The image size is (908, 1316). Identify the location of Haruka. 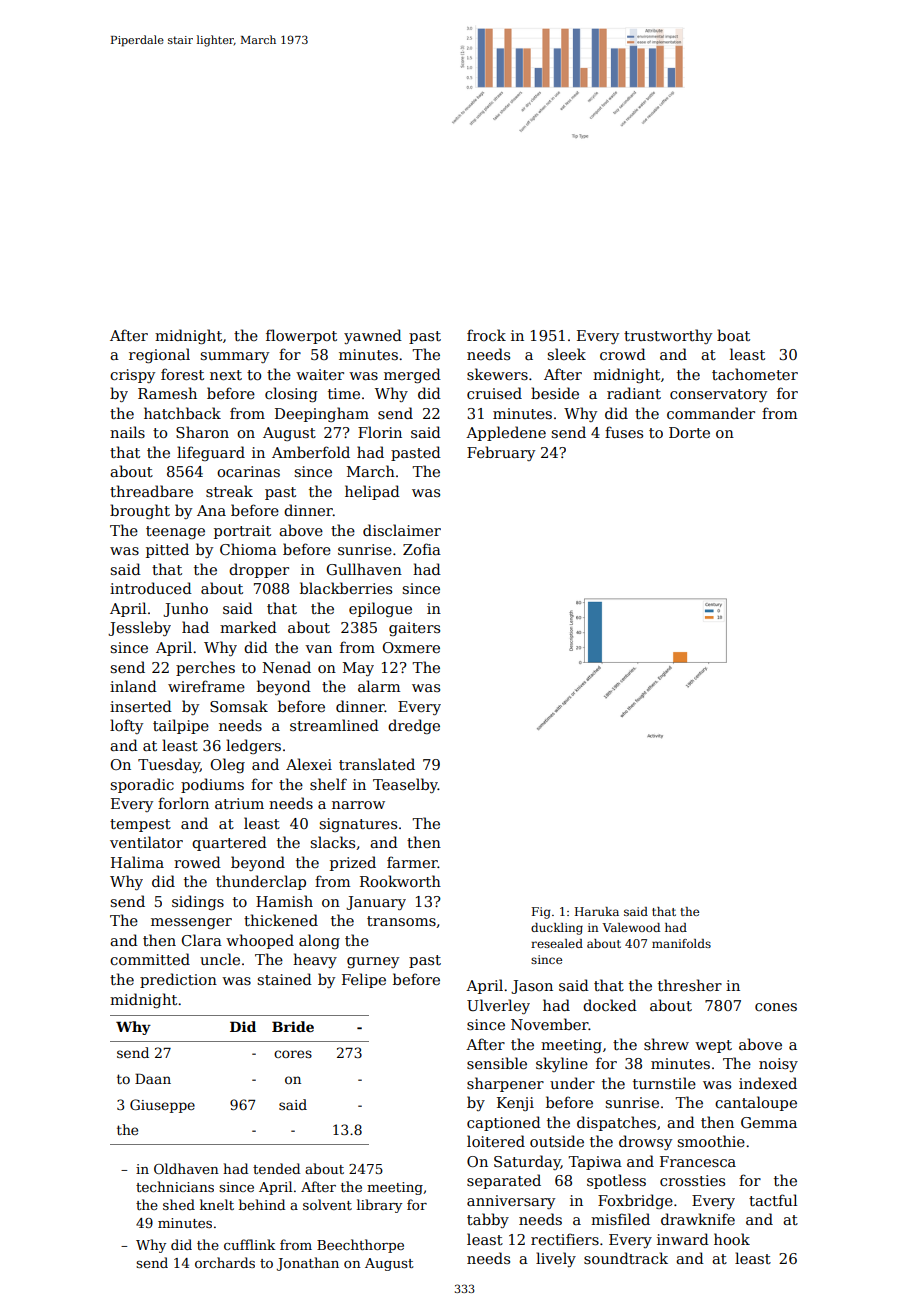
(597, 911).
